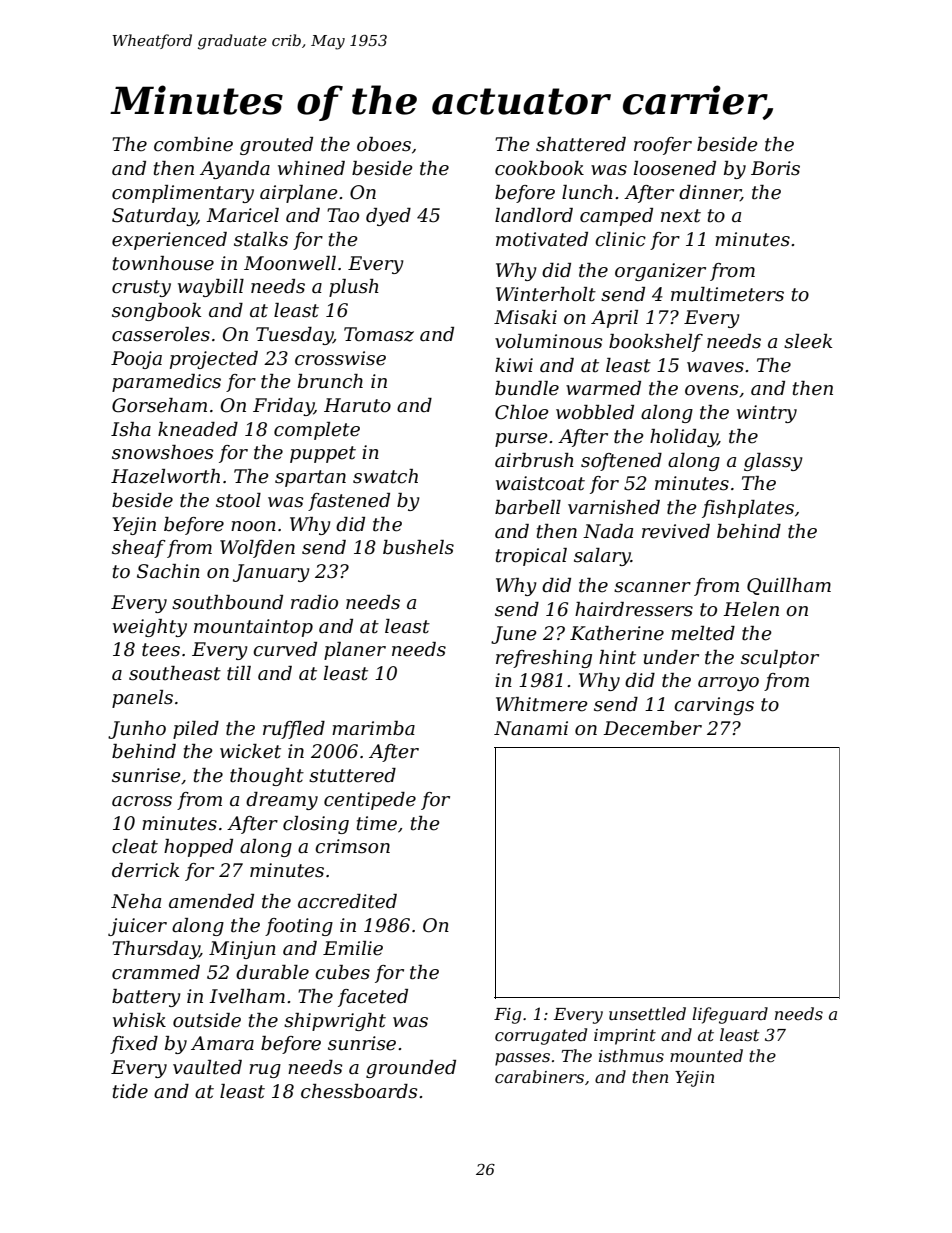  Describe the element at coordinates (388, 217) in the screenshot. I see `dyed` at that location.
